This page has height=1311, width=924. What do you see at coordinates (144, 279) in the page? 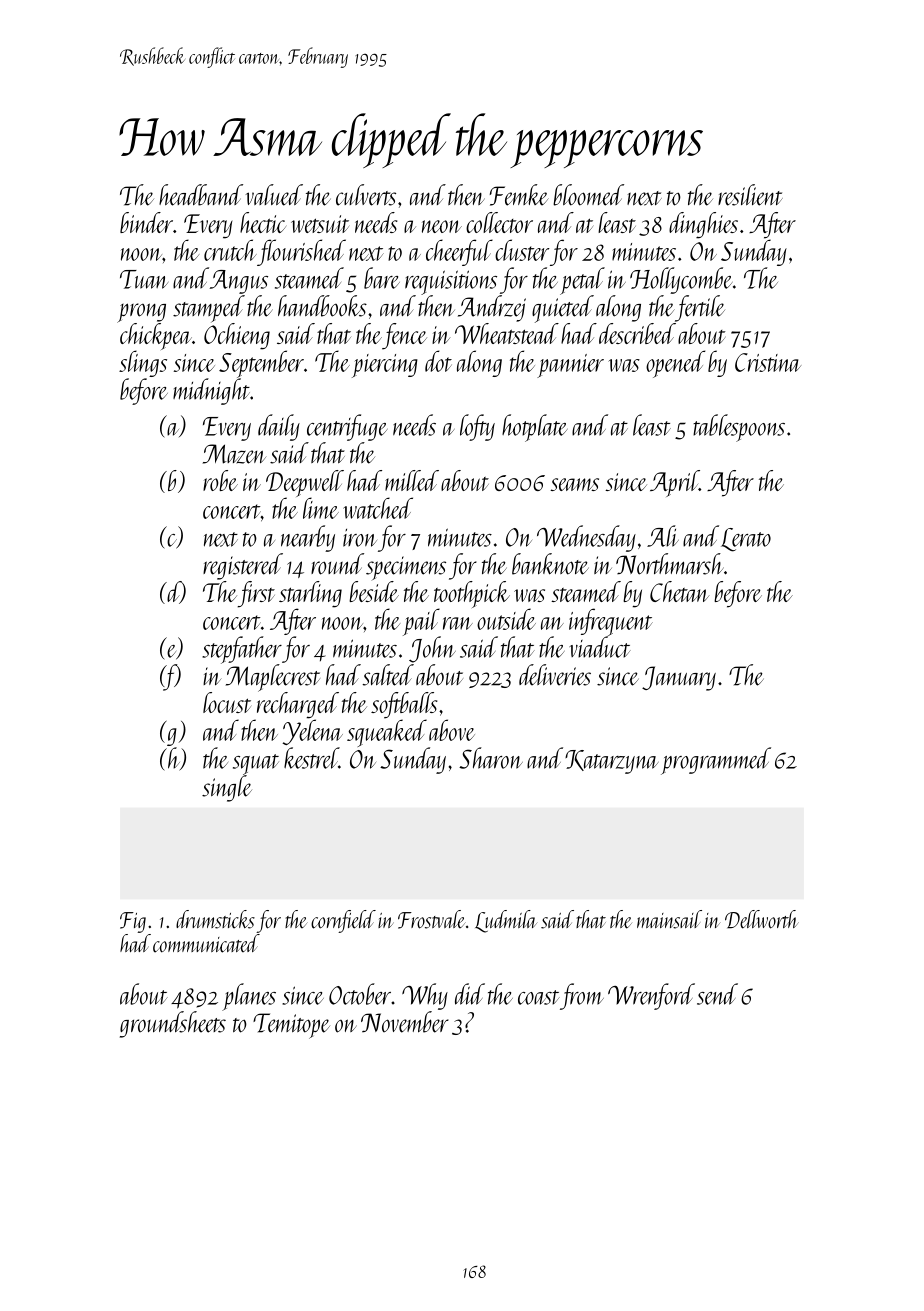
I see `Tuan` at bounding box center [144, 279].
